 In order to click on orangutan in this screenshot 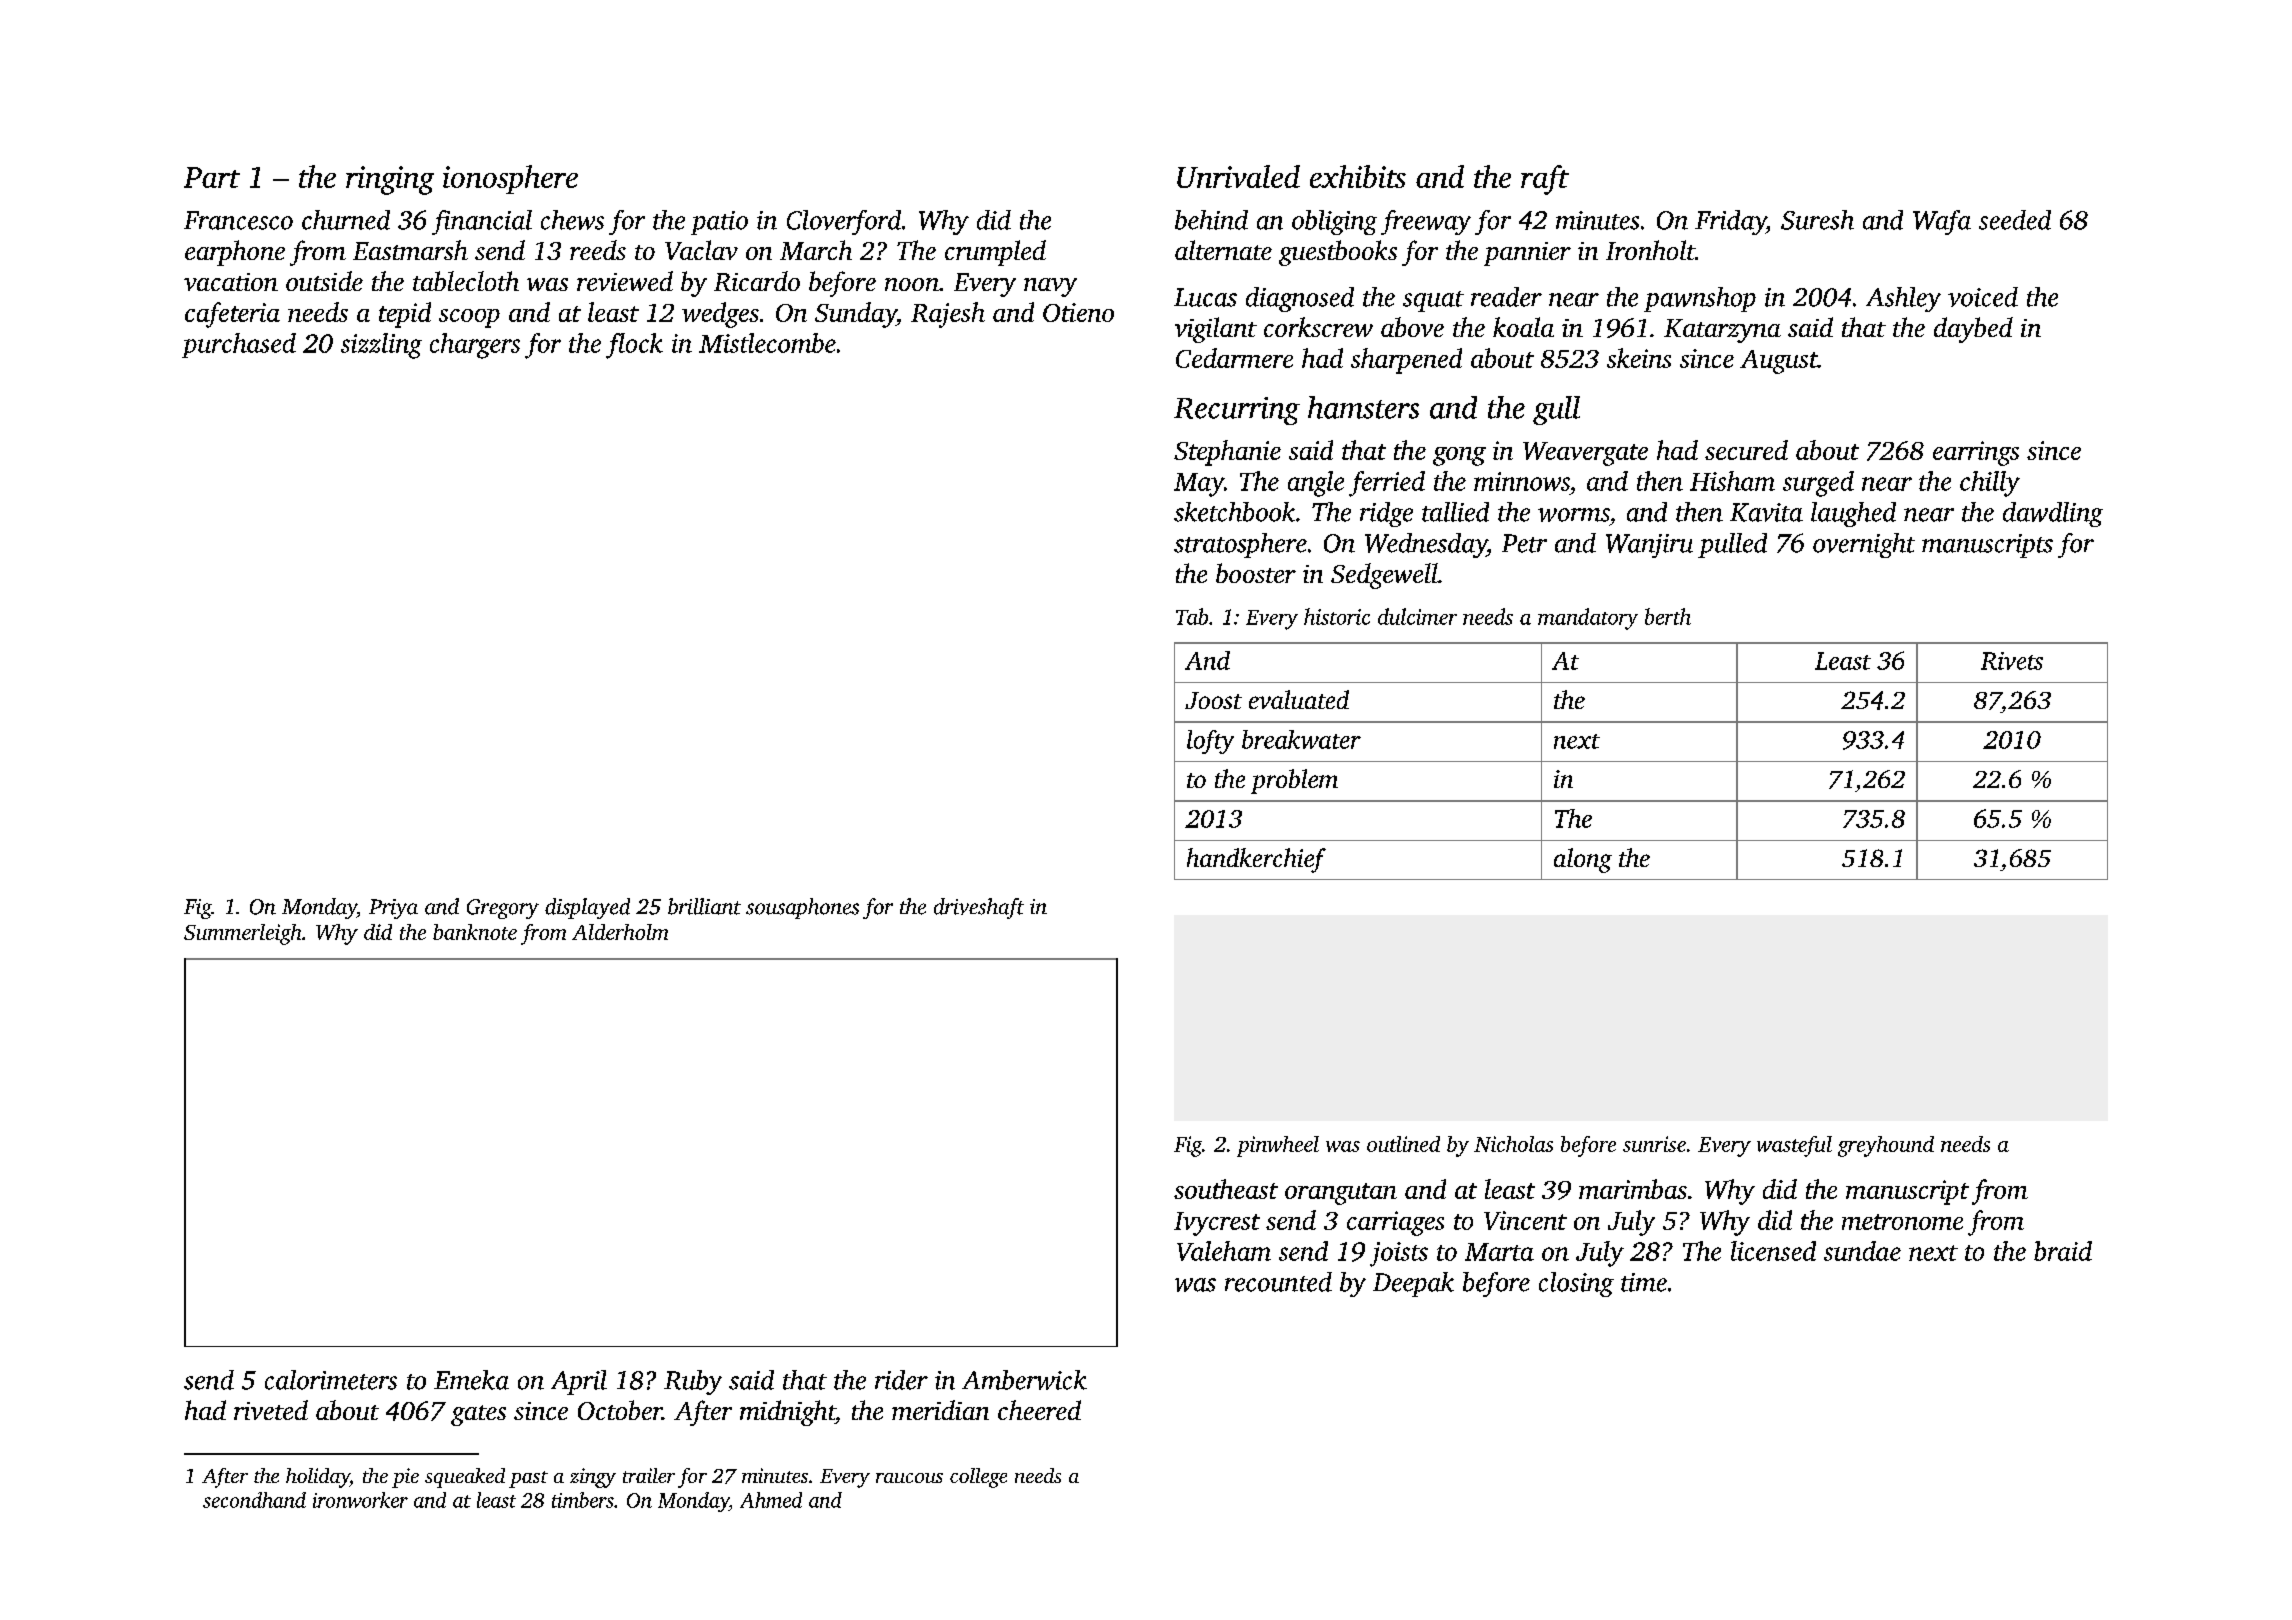, I will do `click(1341, 1194)`.
